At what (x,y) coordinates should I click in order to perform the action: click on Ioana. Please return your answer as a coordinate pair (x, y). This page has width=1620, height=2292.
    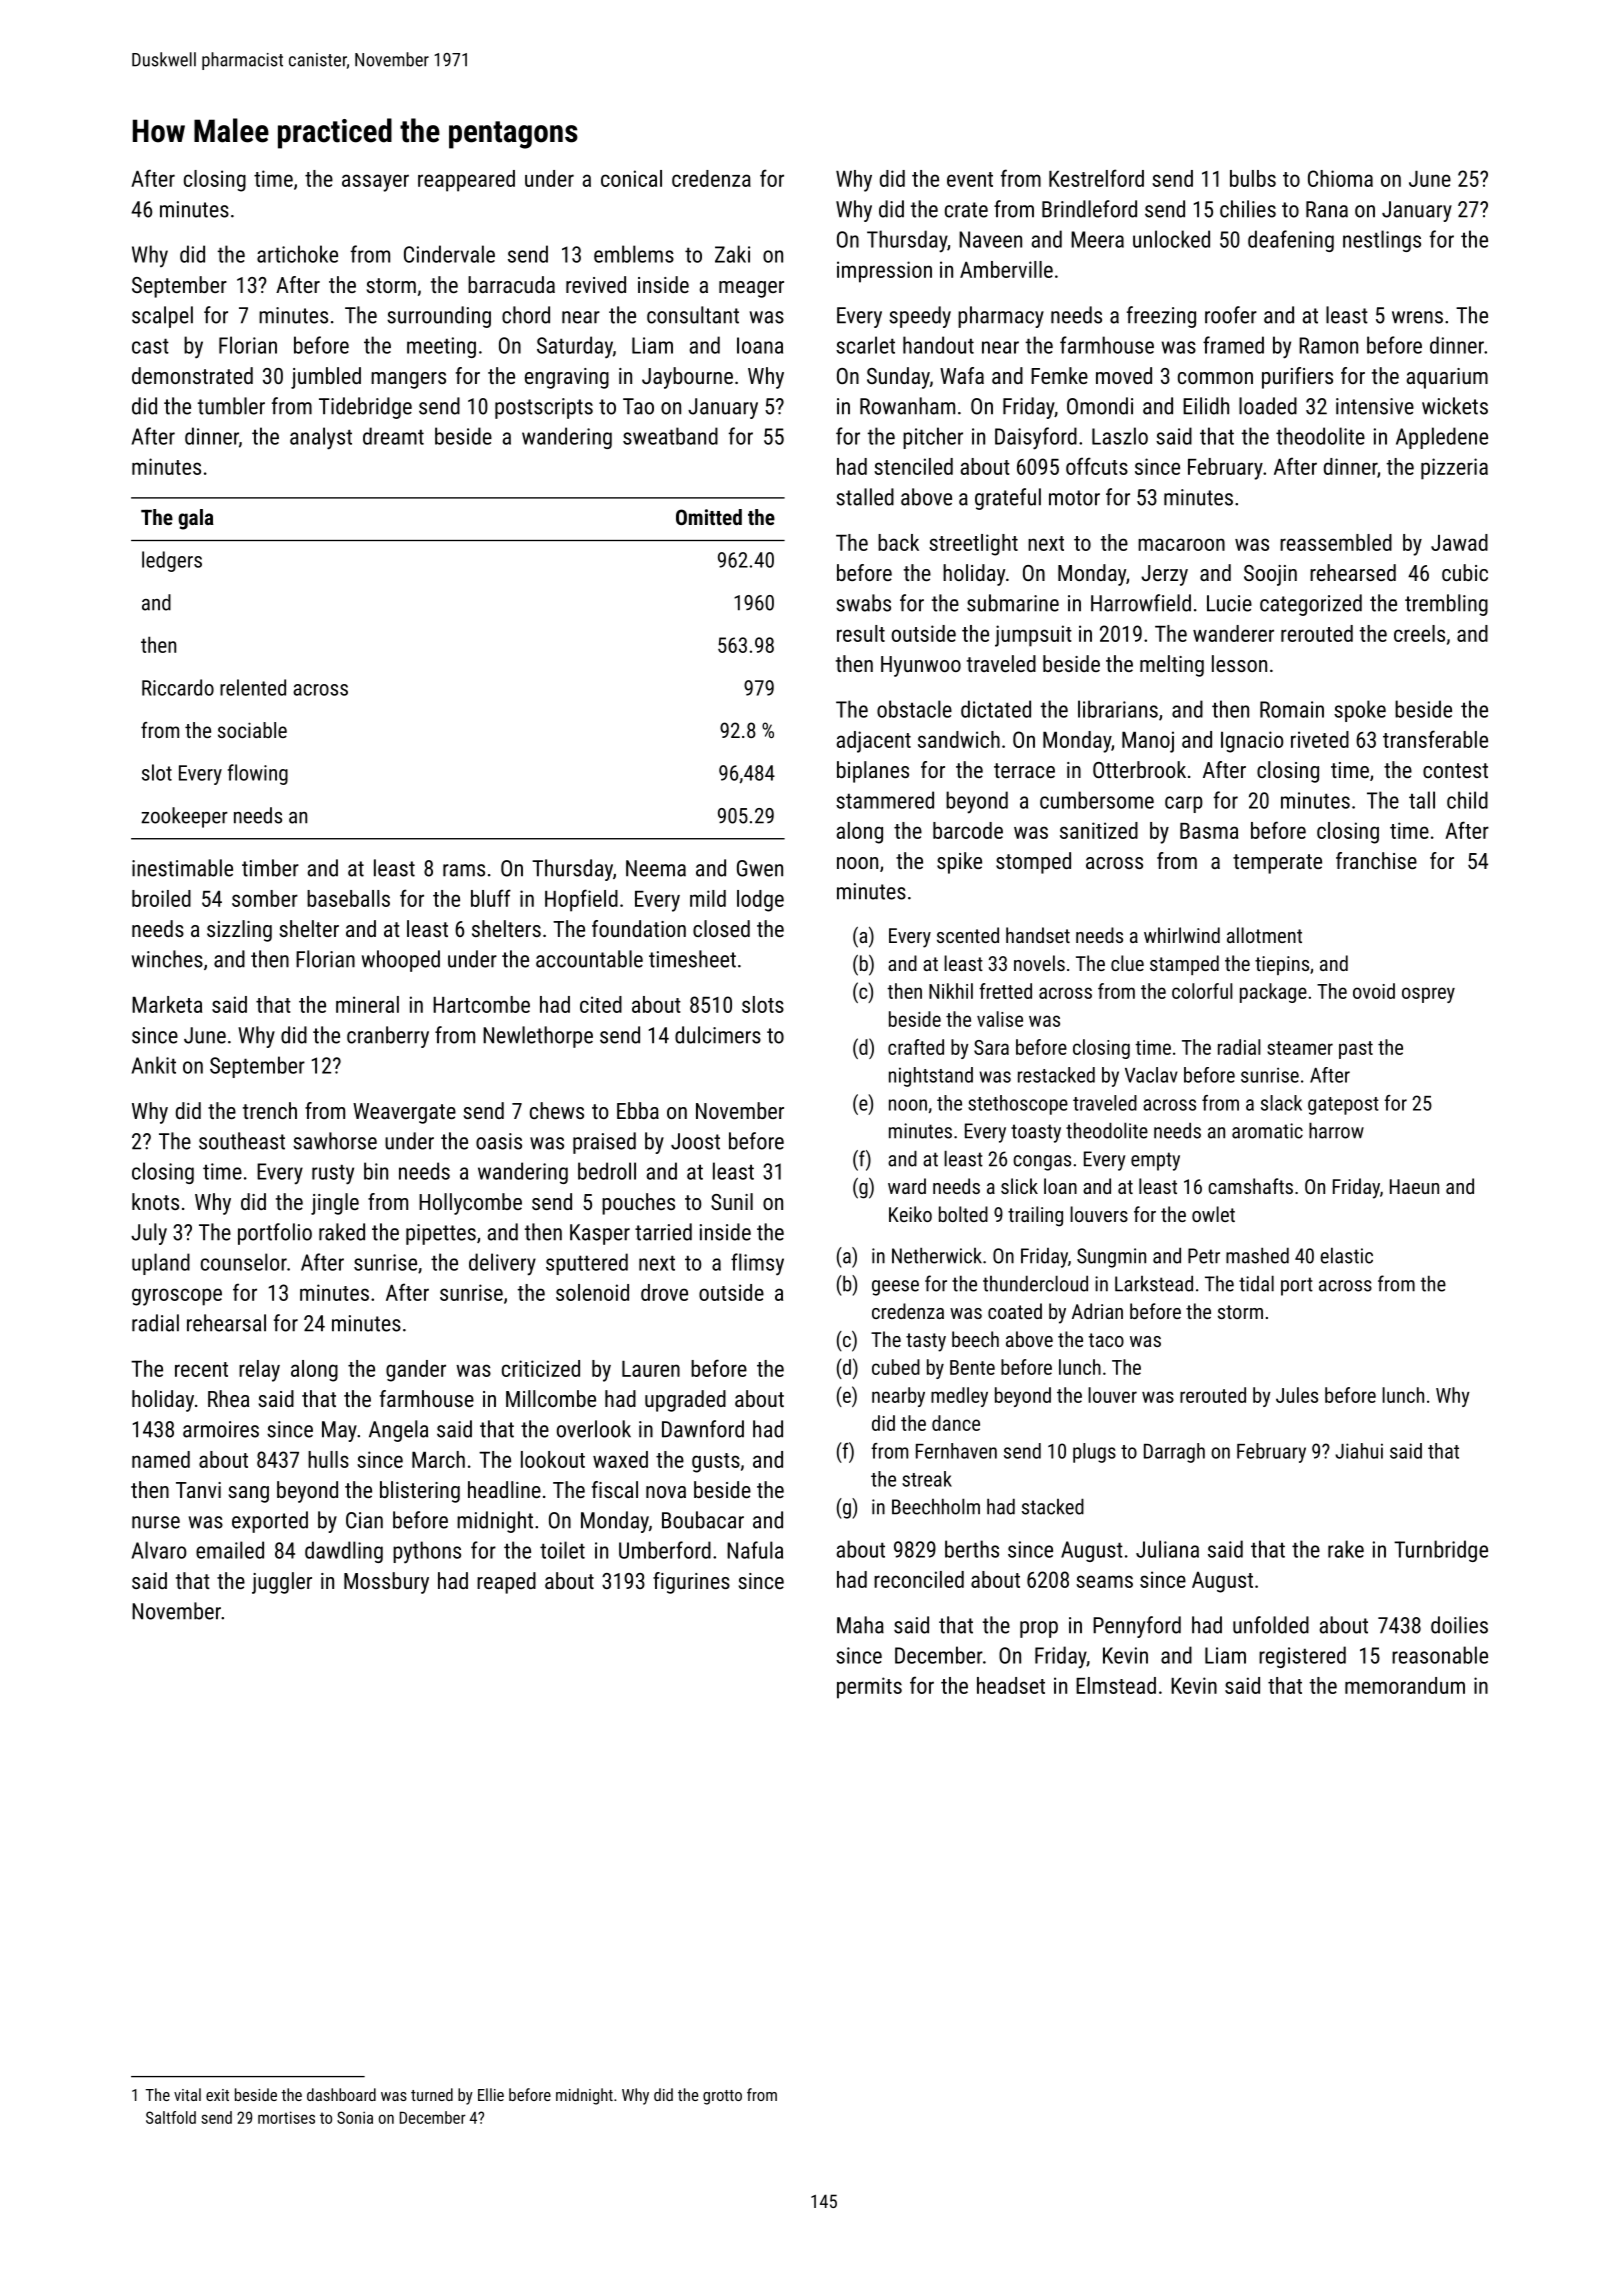
    Looking at the image, I should click on (760, 345).
